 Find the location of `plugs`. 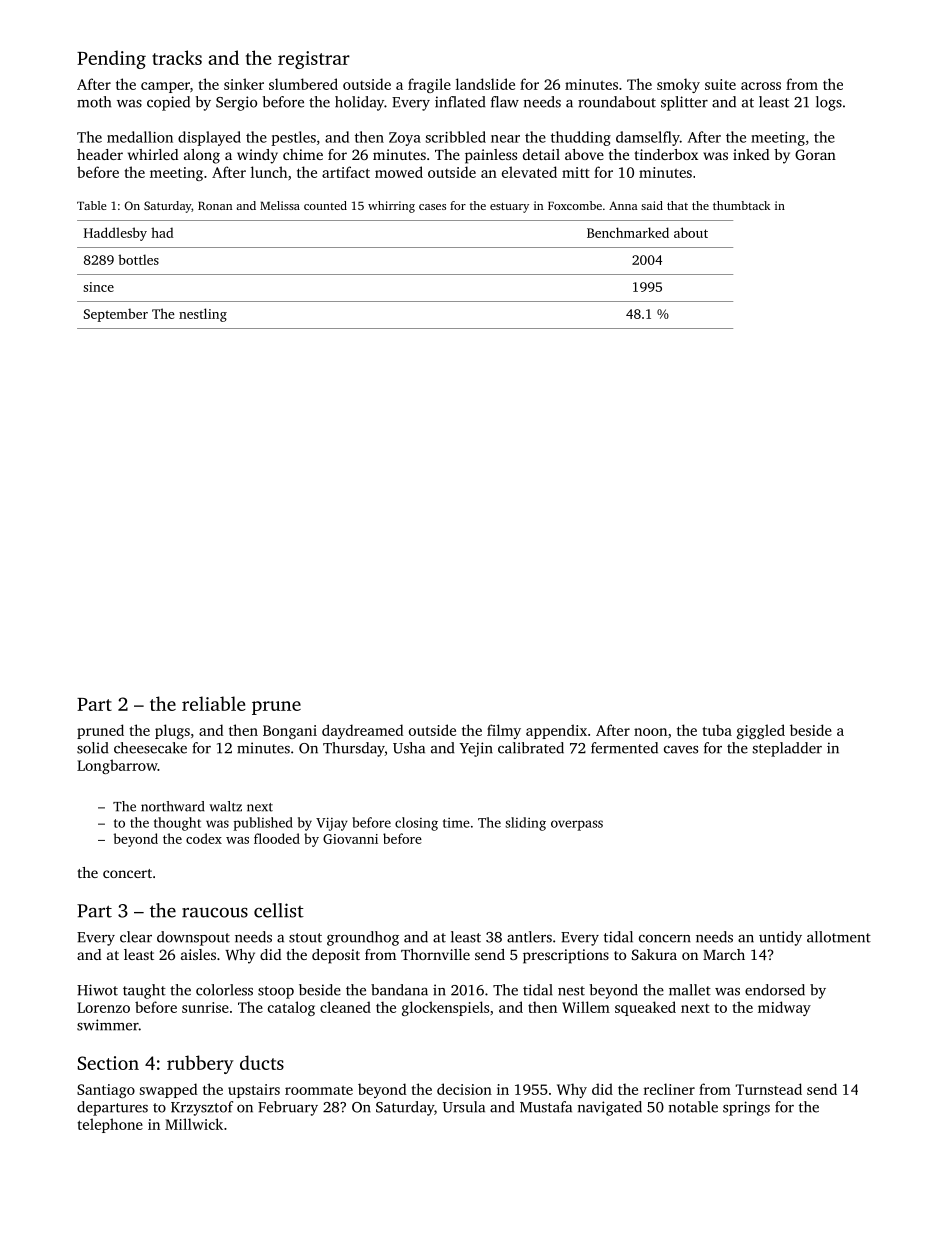

plugs is located at coordinates (172, 731).
